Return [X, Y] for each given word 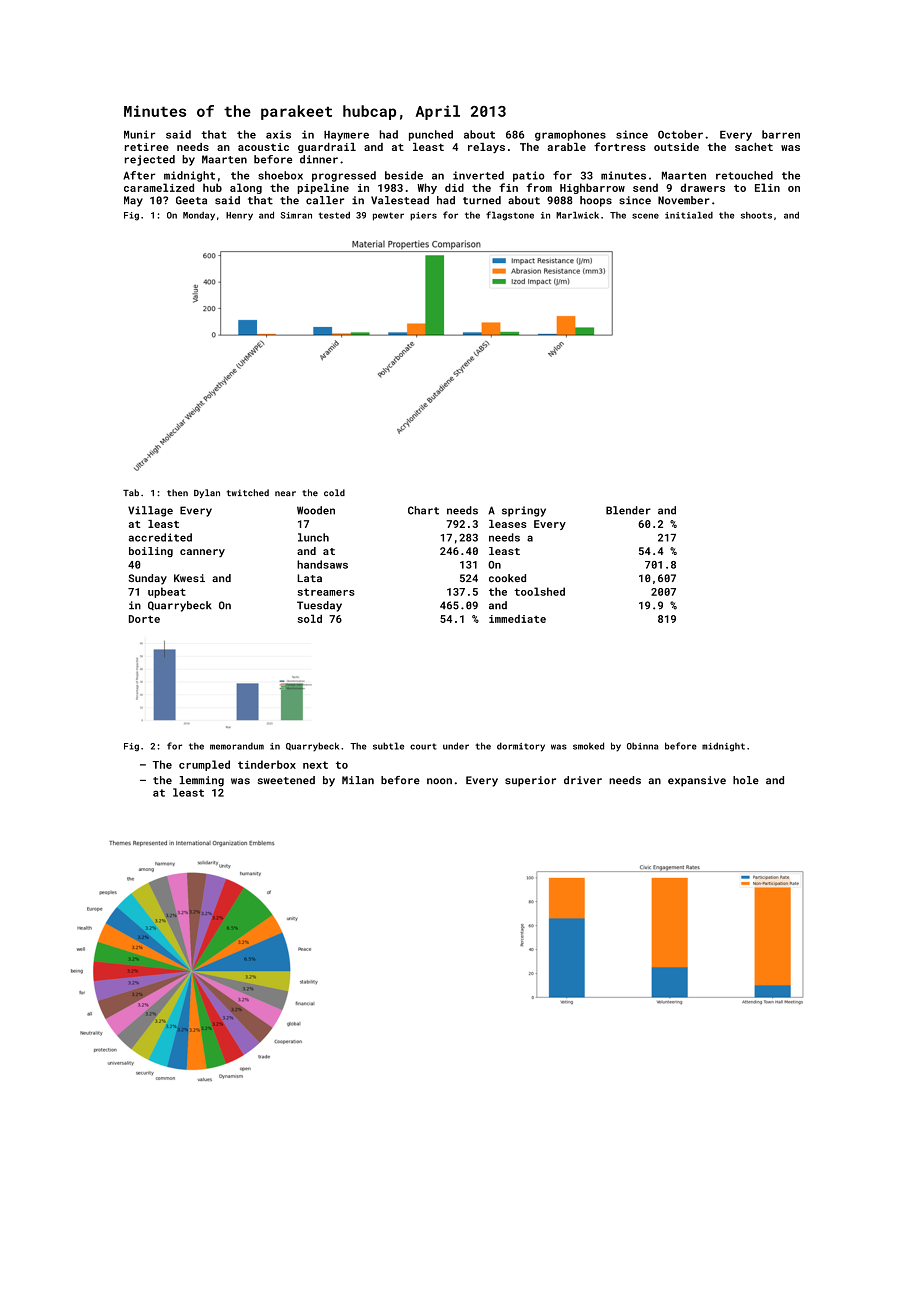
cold [334, 493]
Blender [628, 510]
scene [645, 216]
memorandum [237, 746]
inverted [478, 175]
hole [746, 780]
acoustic [263, 147]
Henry [239, 216]
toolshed [539, 591]
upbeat [167, 592]
